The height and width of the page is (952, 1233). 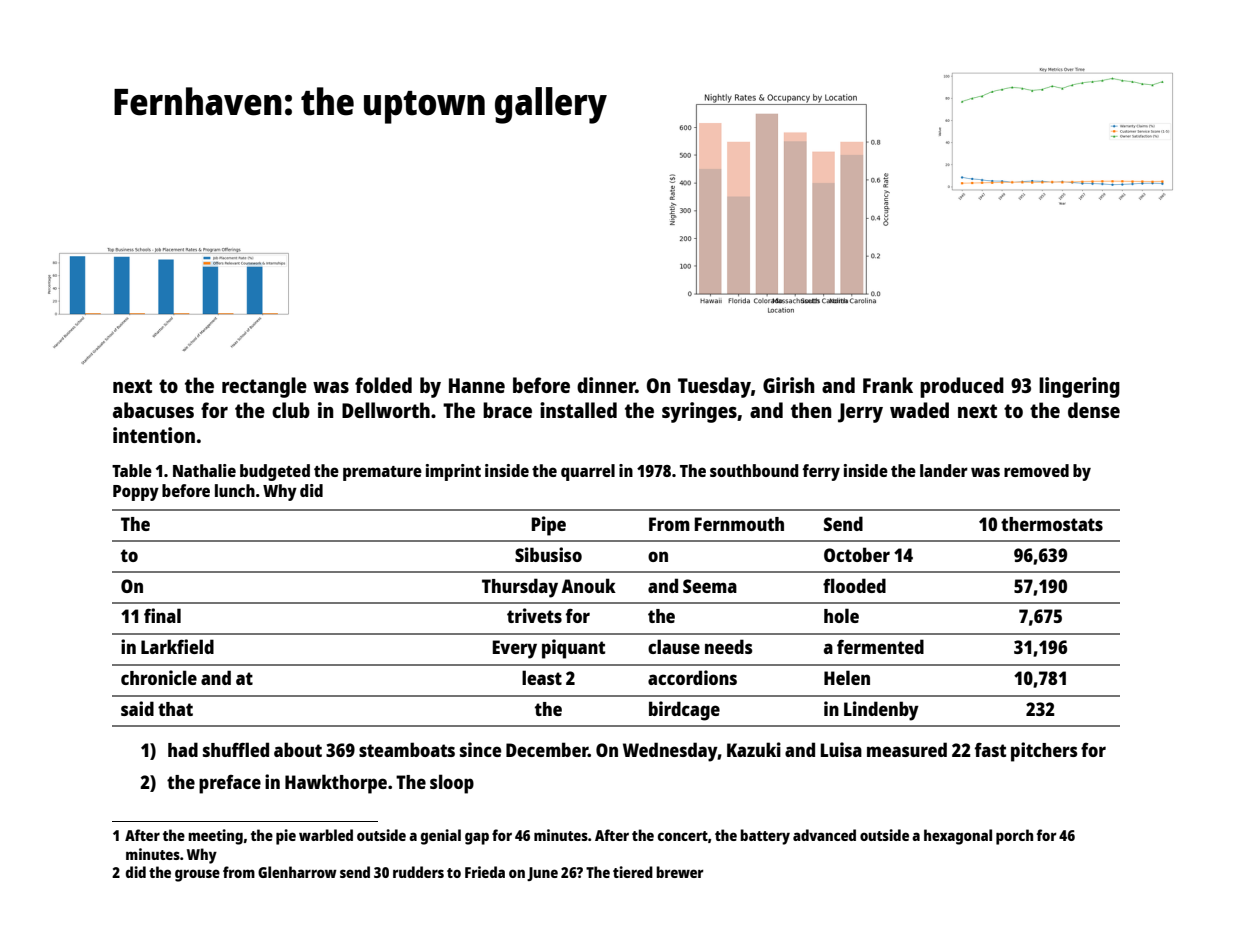 I want to click on Sibusiso, so click(x=548, y=554).
